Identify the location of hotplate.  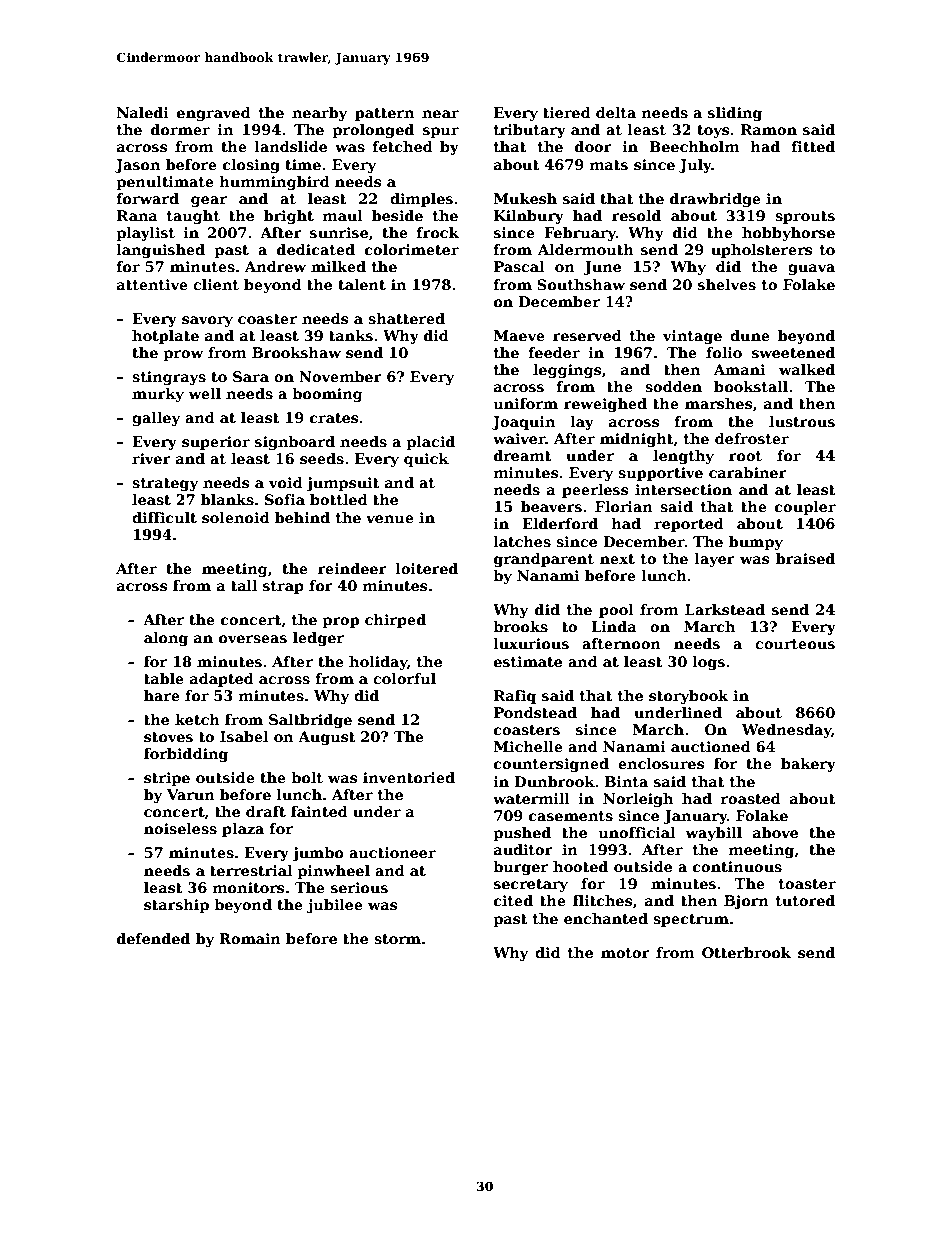
(165, 337).
